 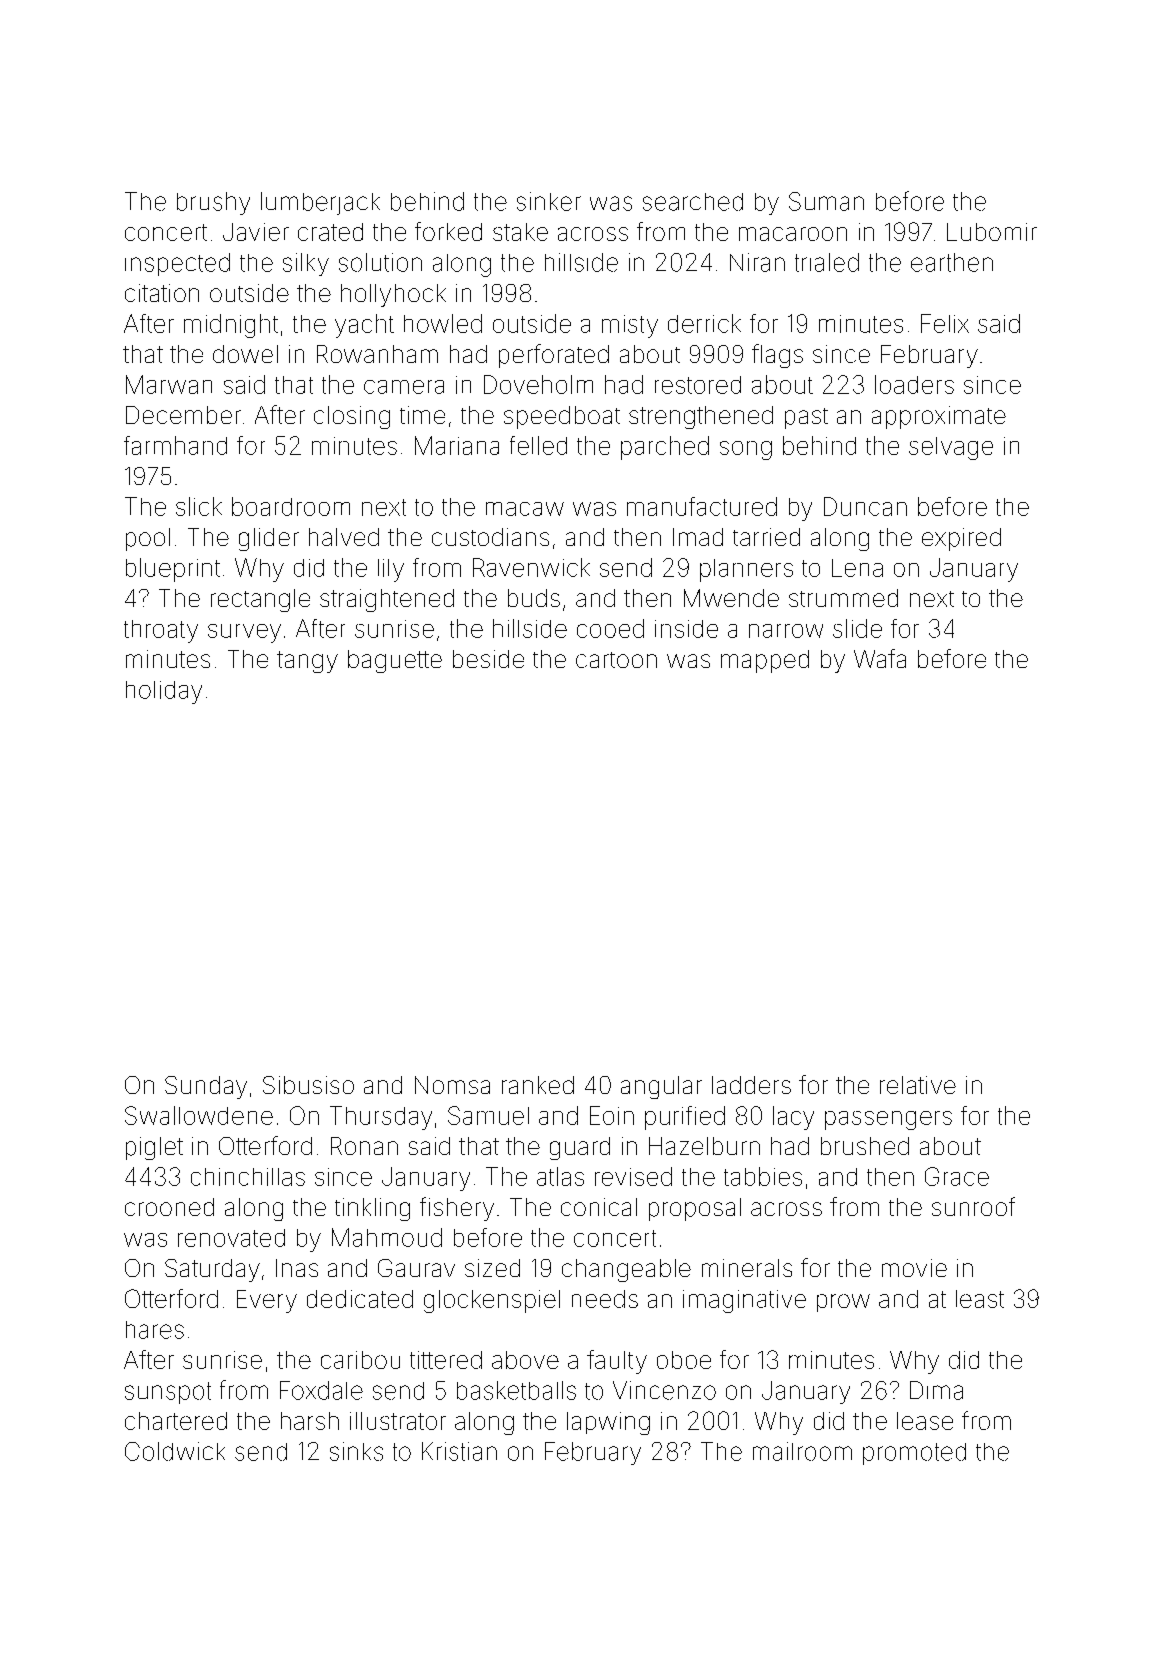 I want to click on chartered, so click(x=176, y=1421).
